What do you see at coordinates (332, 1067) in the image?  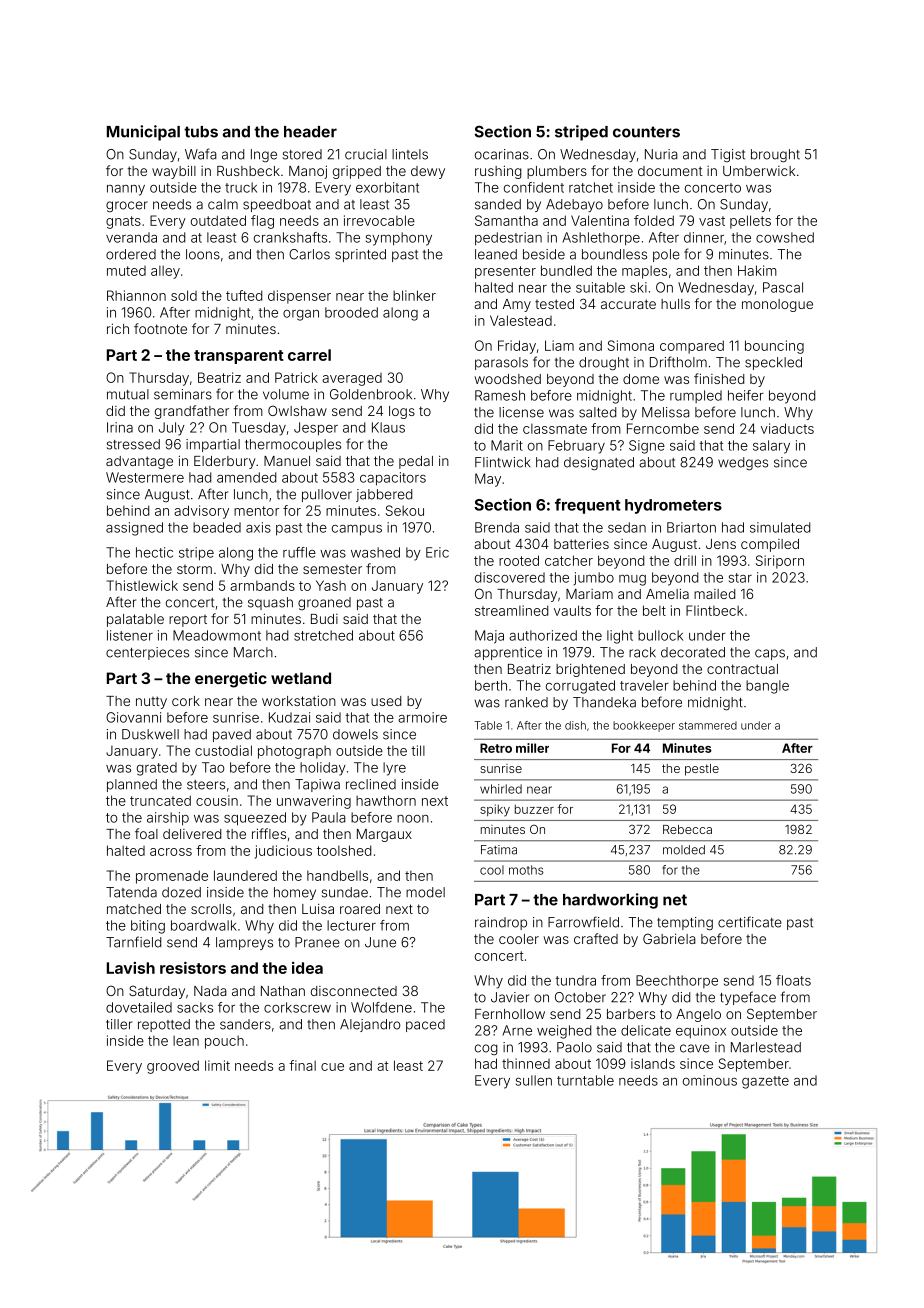 I see `cue` at bounding box center [332, 1067].
